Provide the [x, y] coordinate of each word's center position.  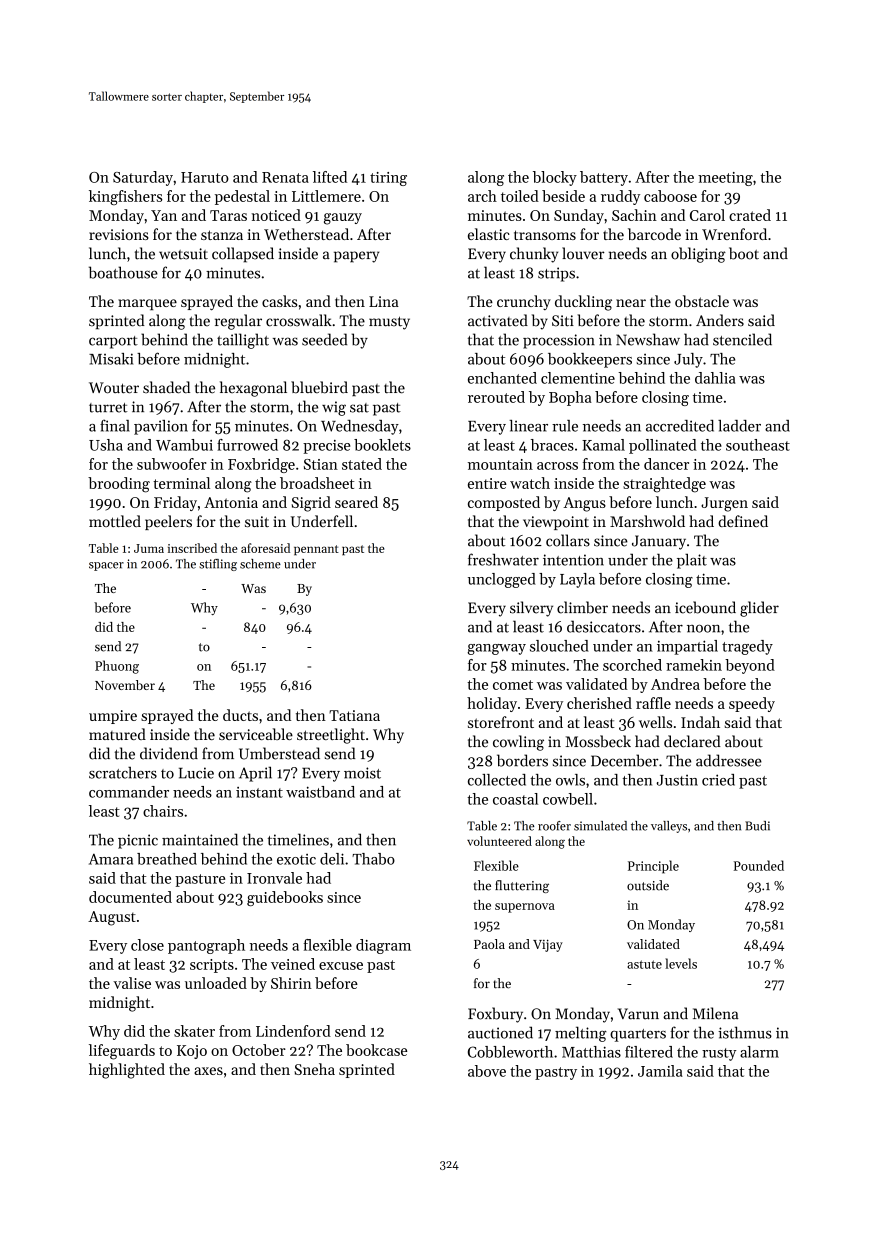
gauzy [343, 219]
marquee [147, 304]
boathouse [123, 272]
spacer [106, 566]
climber [582, 607]
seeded [324, 339]
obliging [698, 255]
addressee [729, 760]
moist [362, 773]
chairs [163, 811]
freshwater [503, 559]
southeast [758, 445]
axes [208, 1071]
